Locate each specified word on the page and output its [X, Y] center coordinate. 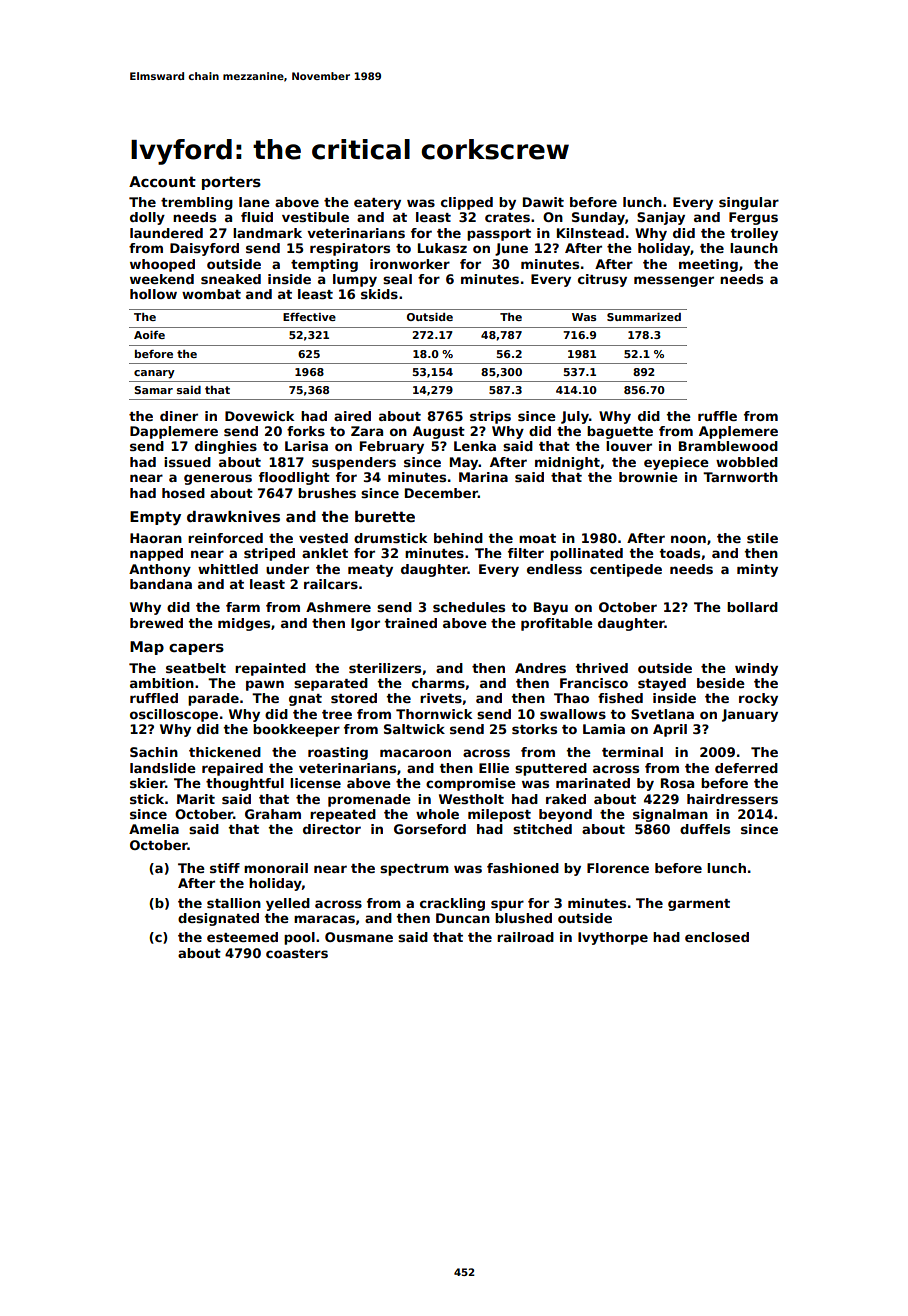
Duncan [463, 918]
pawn [265, 685]
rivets [441, 698]
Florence [618, 868]
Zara [367, 431]
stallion [234, 903]
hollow [153, 294]
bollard [752, 607]
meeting [708, 265]
